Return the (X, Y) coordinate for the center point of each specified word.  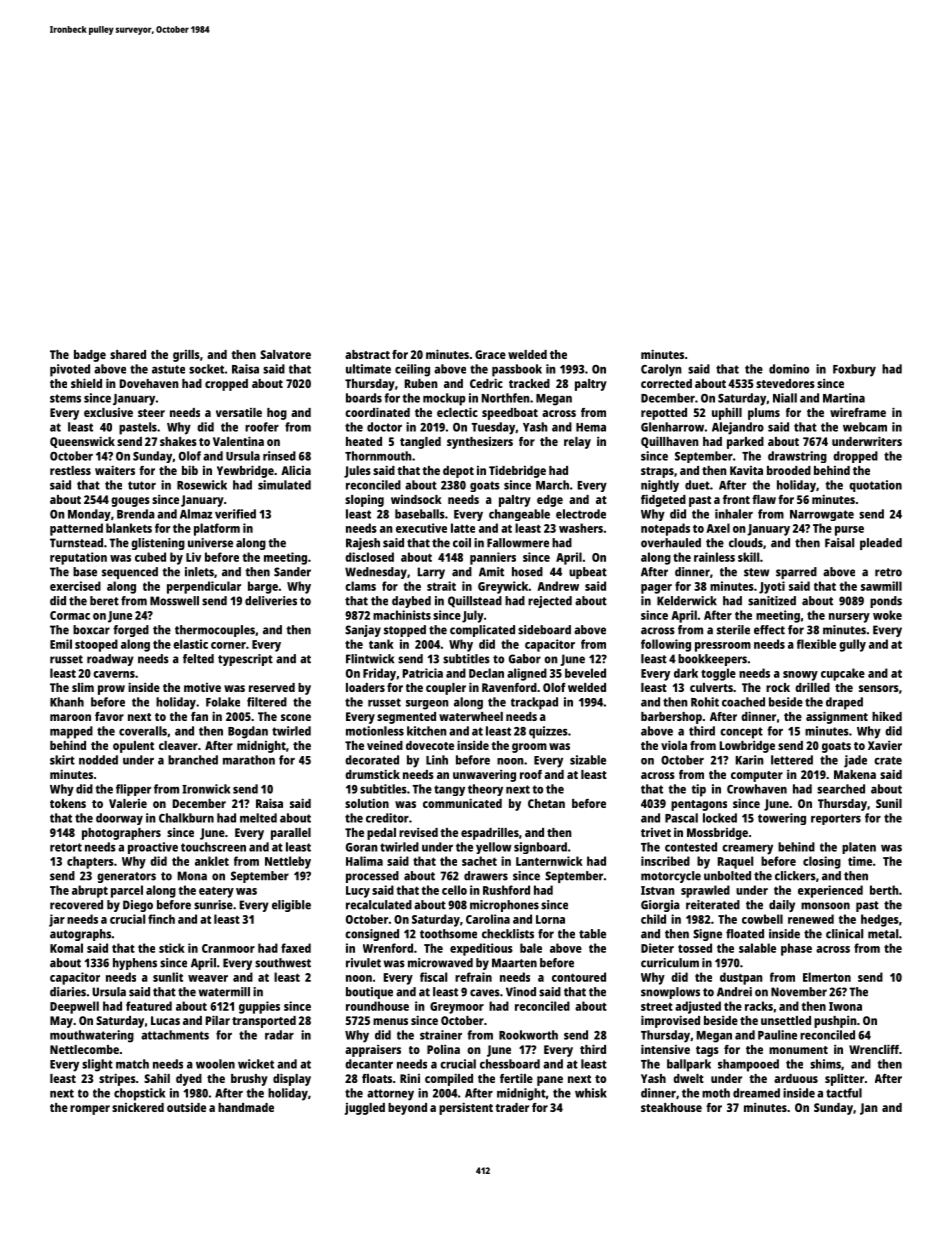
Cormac (70, 615)
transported (264, 1022)
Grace (490, 354)
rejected (550, 602)
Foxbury (854, 370)
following (666, 645)
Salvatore (285, 354)
